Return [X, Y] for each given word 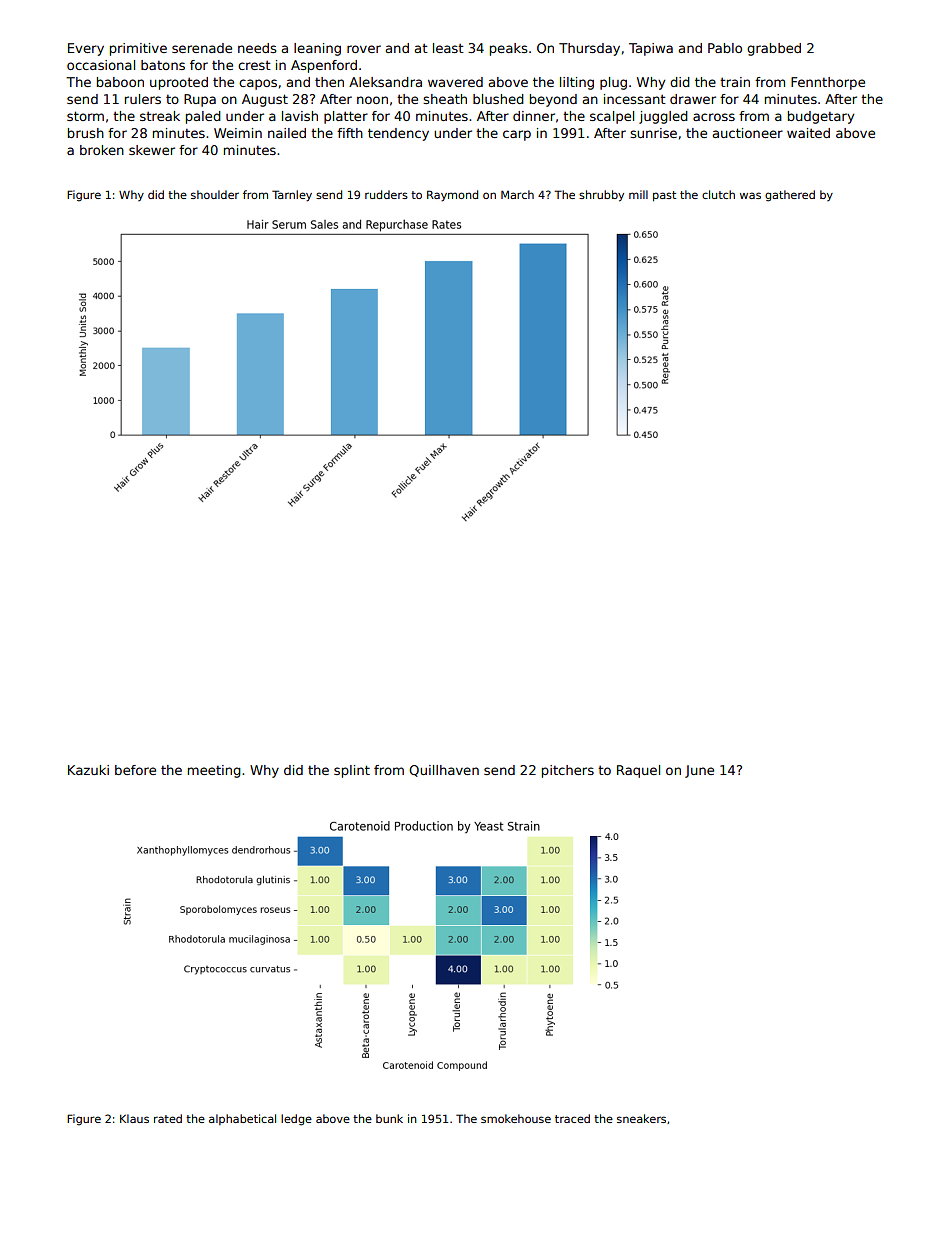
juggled [663, 117]
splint [352, 771]
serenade [202, 48]
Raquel [638, 771]
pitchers [568, 771]
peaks [509, 49]
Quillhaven [444, 771]
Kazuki [88, 770]
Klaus [134, 1118]
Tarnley [292, 196]
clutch [718, 194]
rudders [386, 194]
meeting [214, 771]
